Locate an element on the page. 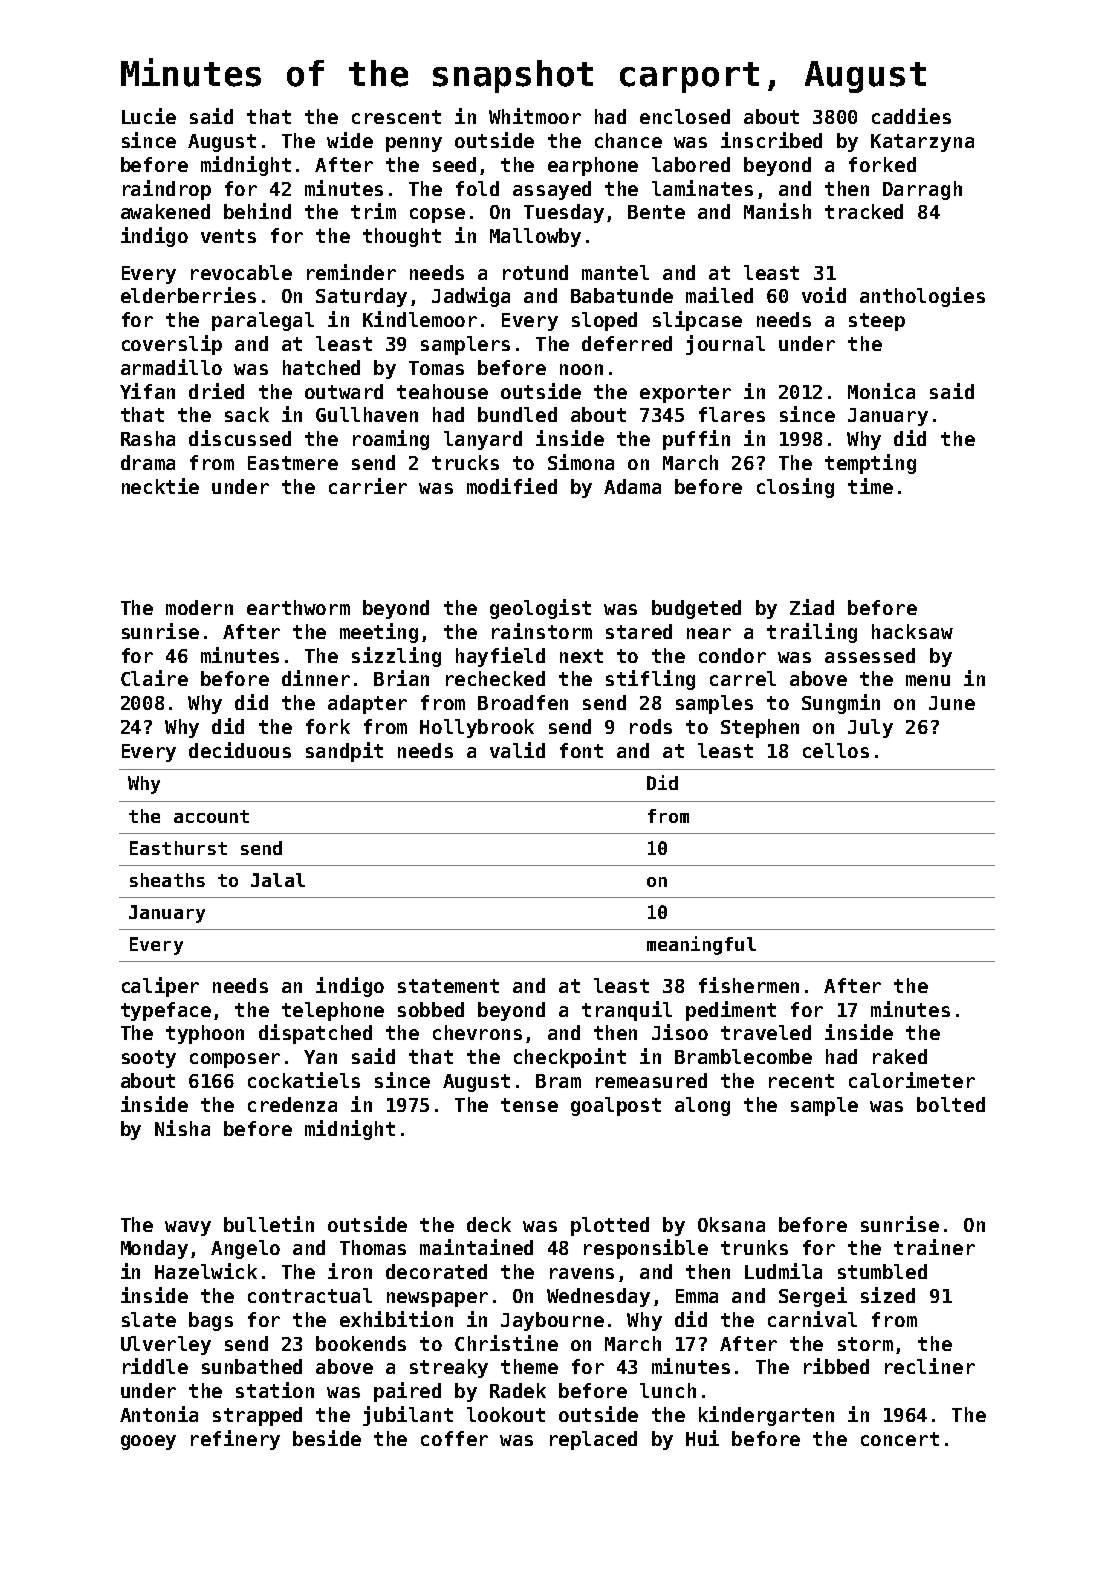 This page has width=1115, height=1577. Lucie is located at coordinates (149, 116).
